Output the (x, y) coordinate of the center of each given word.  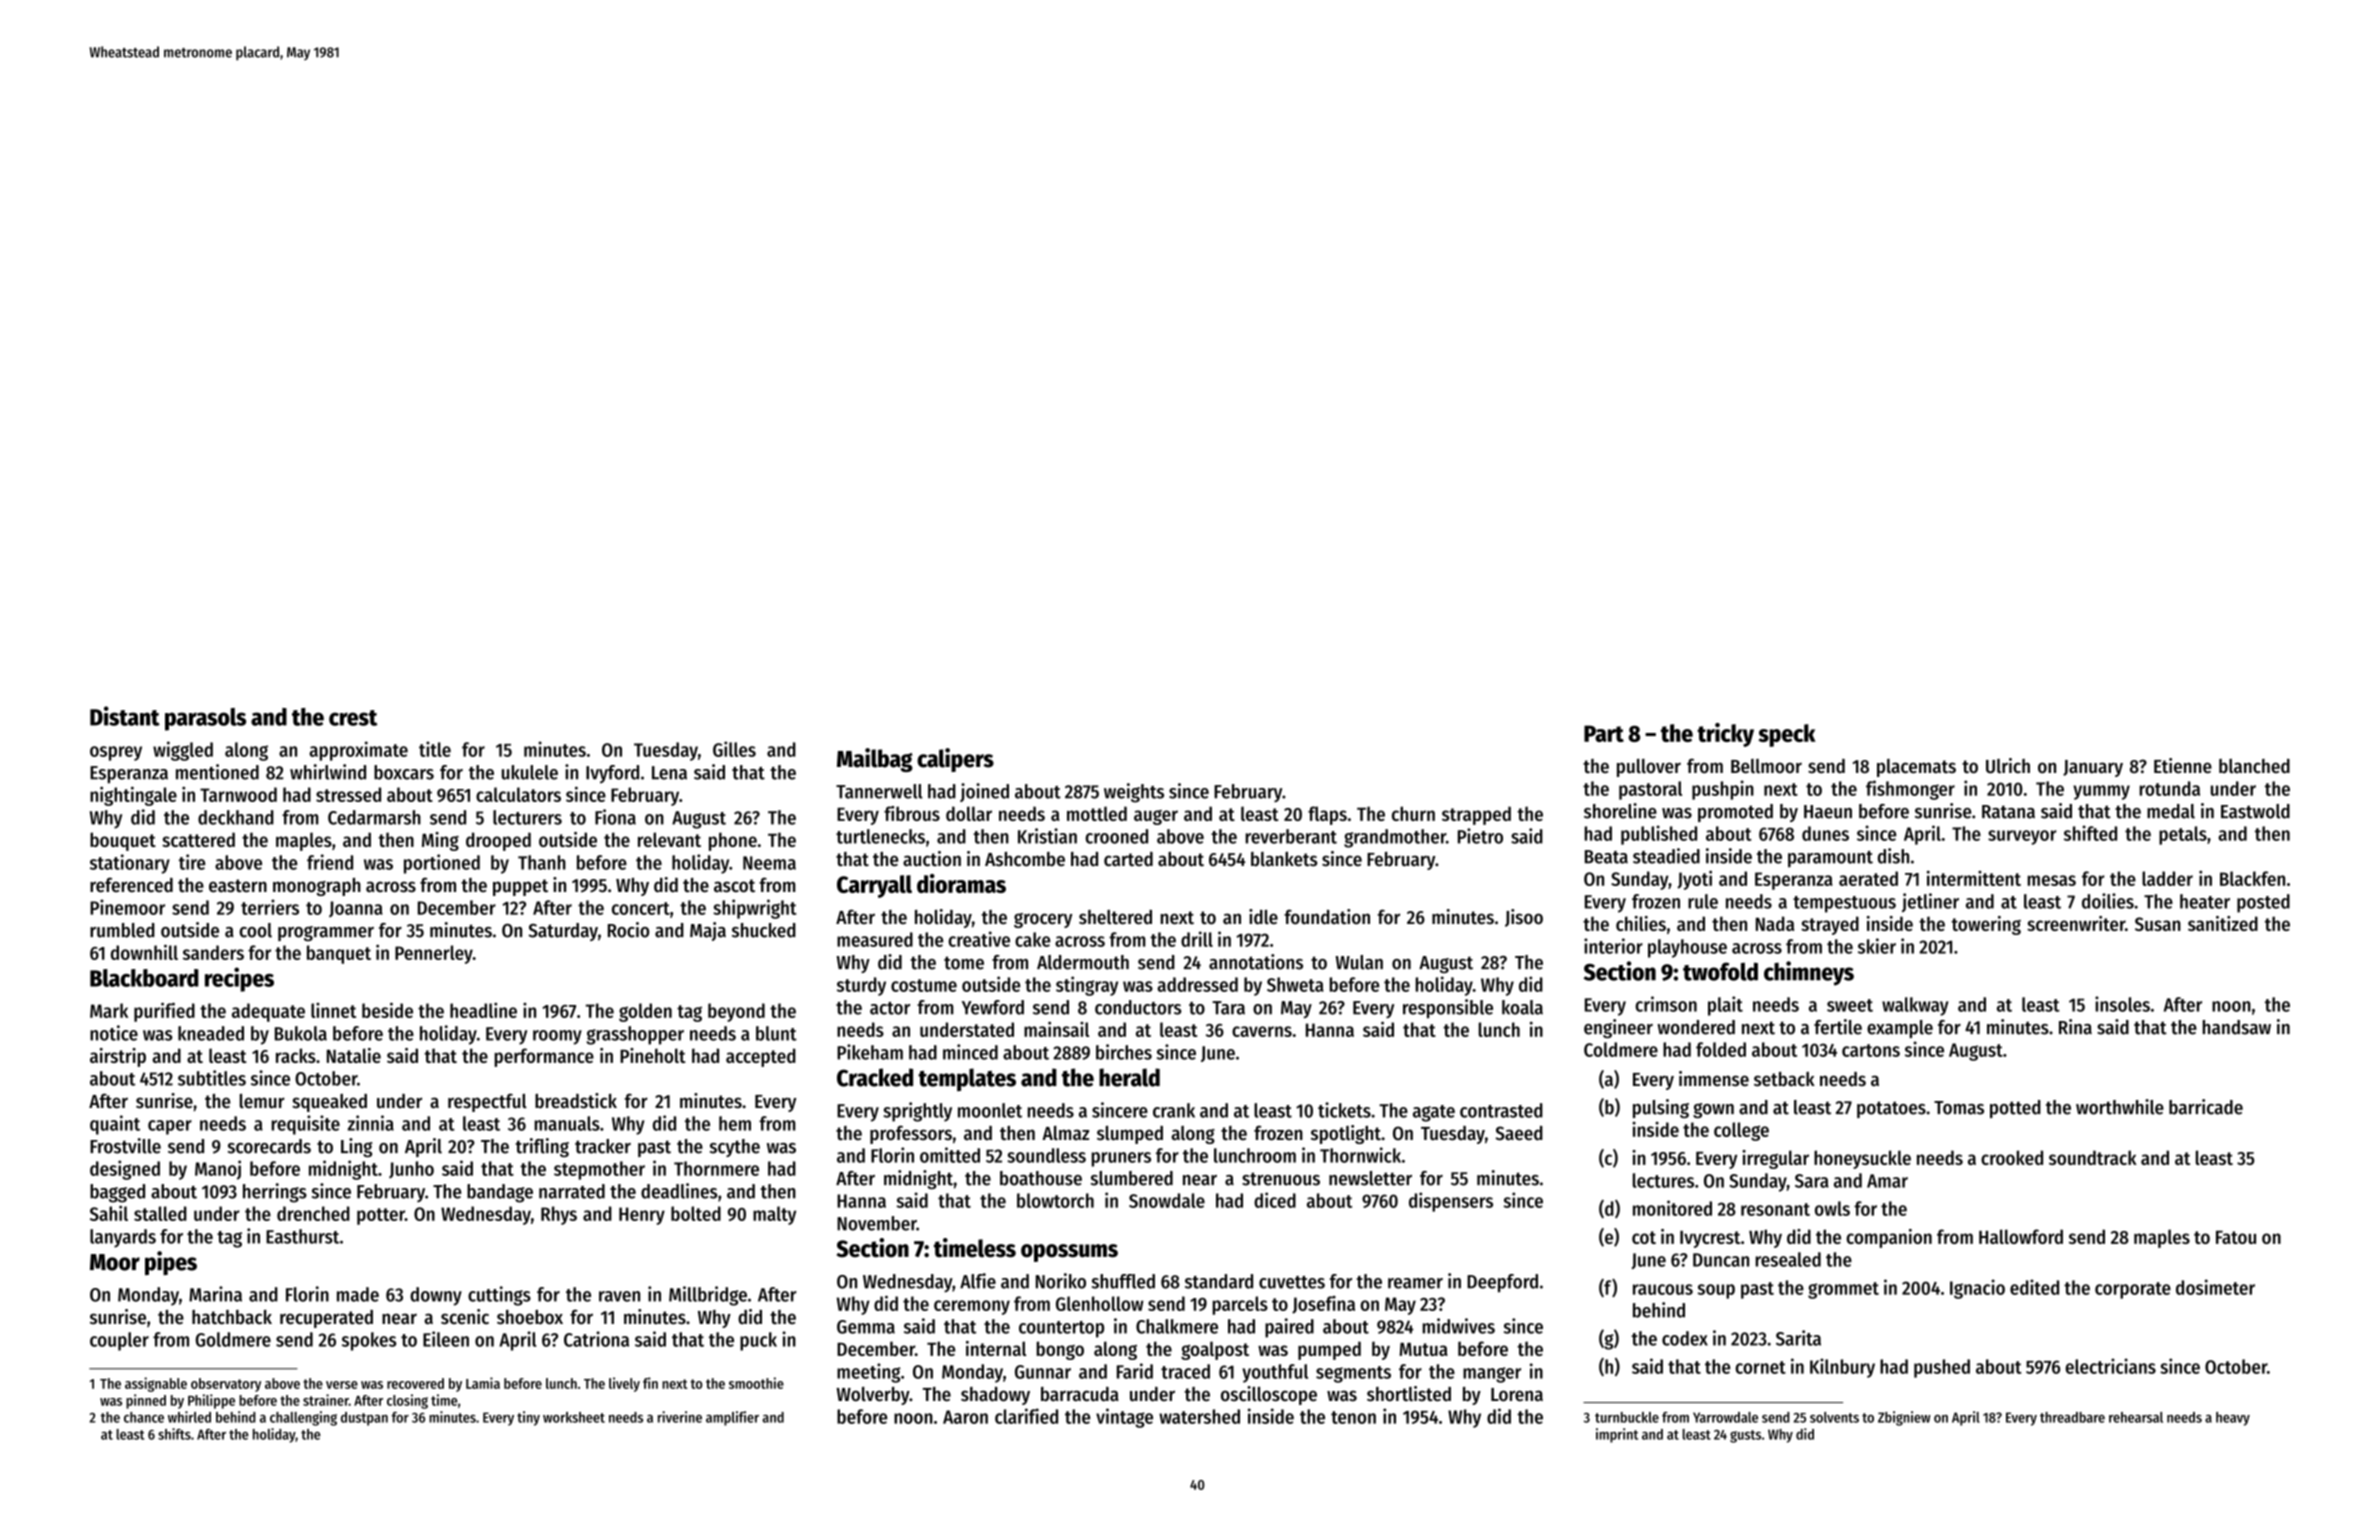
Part (1604, 733)
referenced (131, 885)
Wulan (1359, 962)
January (2093, 768)
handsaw (2236, 1027)
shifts (174, 1434)
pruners (1121, 1159)
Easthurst (302, 1236)
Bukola (301, 1033)
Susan (2158, 924)
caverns (1262, 1031)
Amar (1887, 1181)
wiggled (183, 751)
